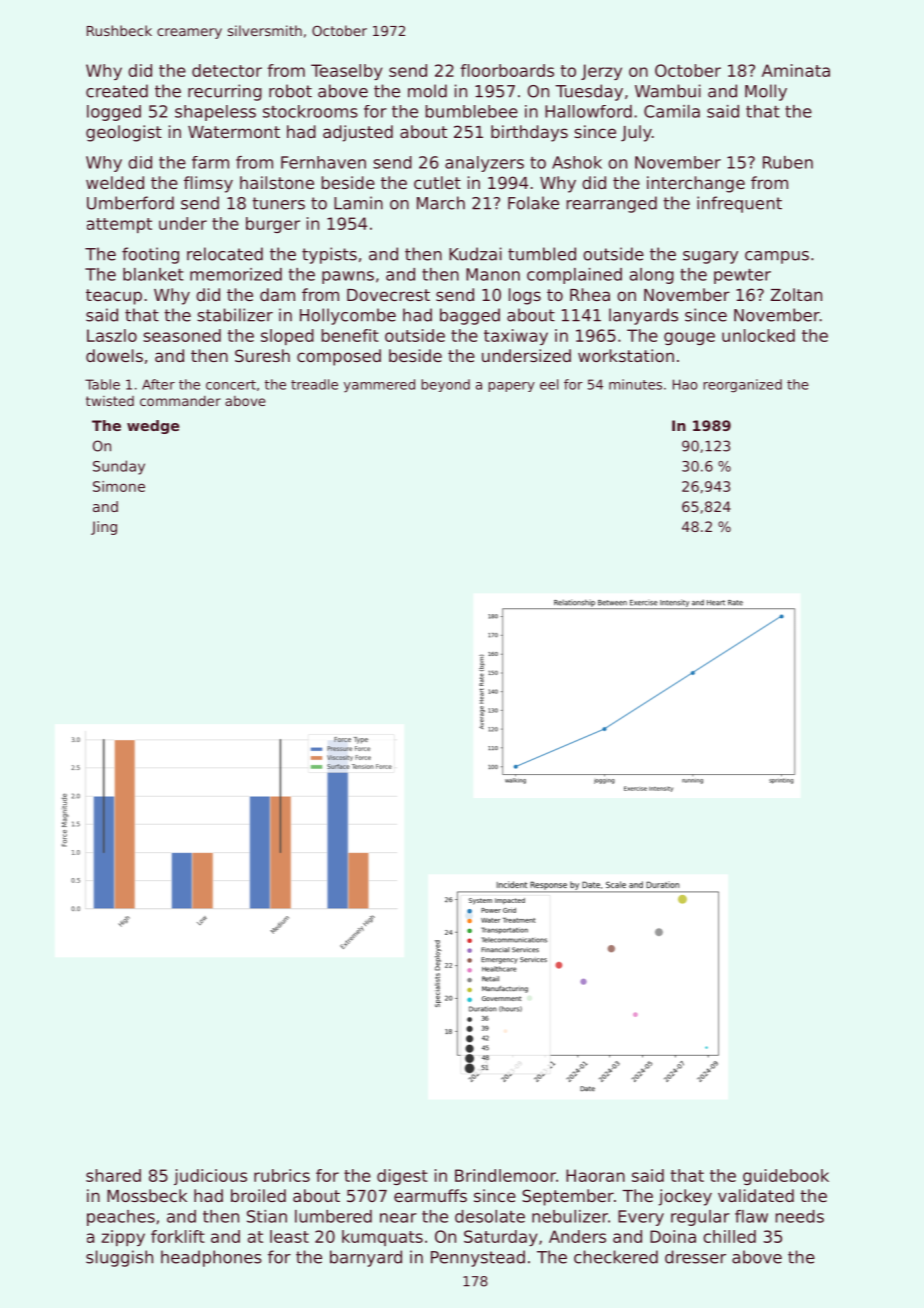 This document has width=924, height=1308. What do you see at coordinates (123, 1238) in the document?
I see `zippy` at bounding box center [123, 1238].
